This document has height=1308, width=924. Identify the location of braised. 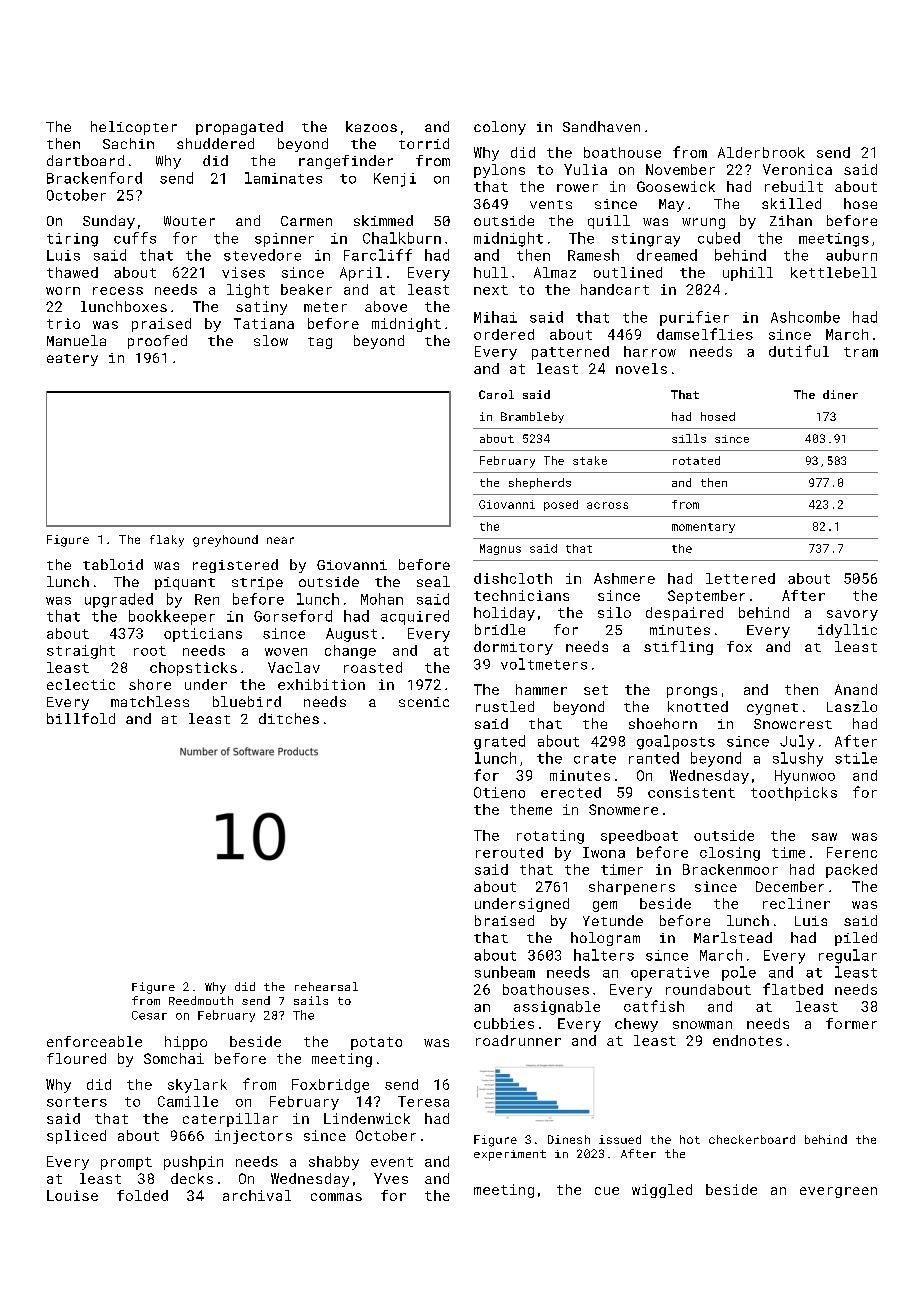
(504, 920).
